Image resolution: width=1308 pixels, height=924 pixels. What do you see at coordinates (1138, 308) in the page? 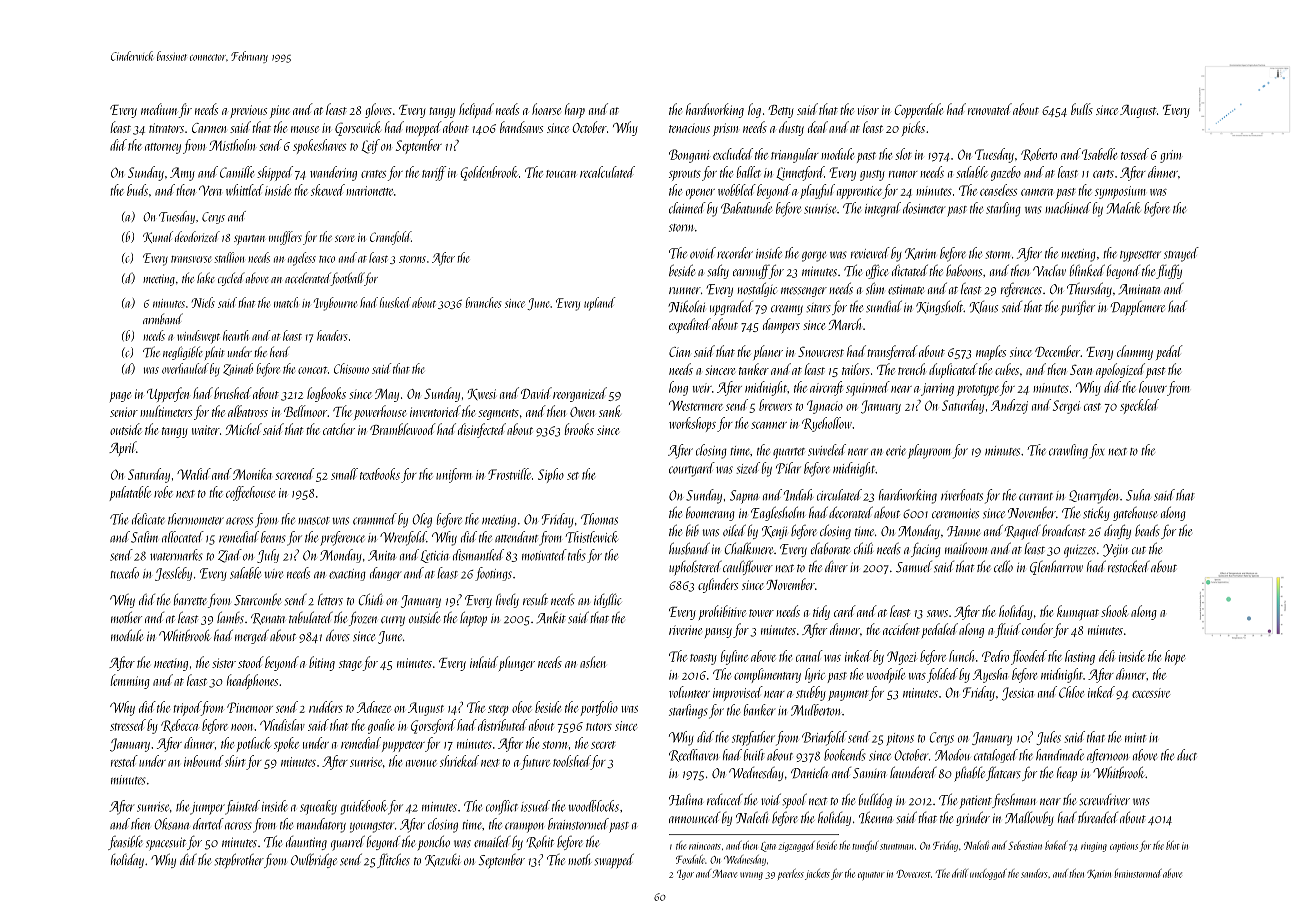
I see `Dapplemere` at bounding box center [1138, 308].
